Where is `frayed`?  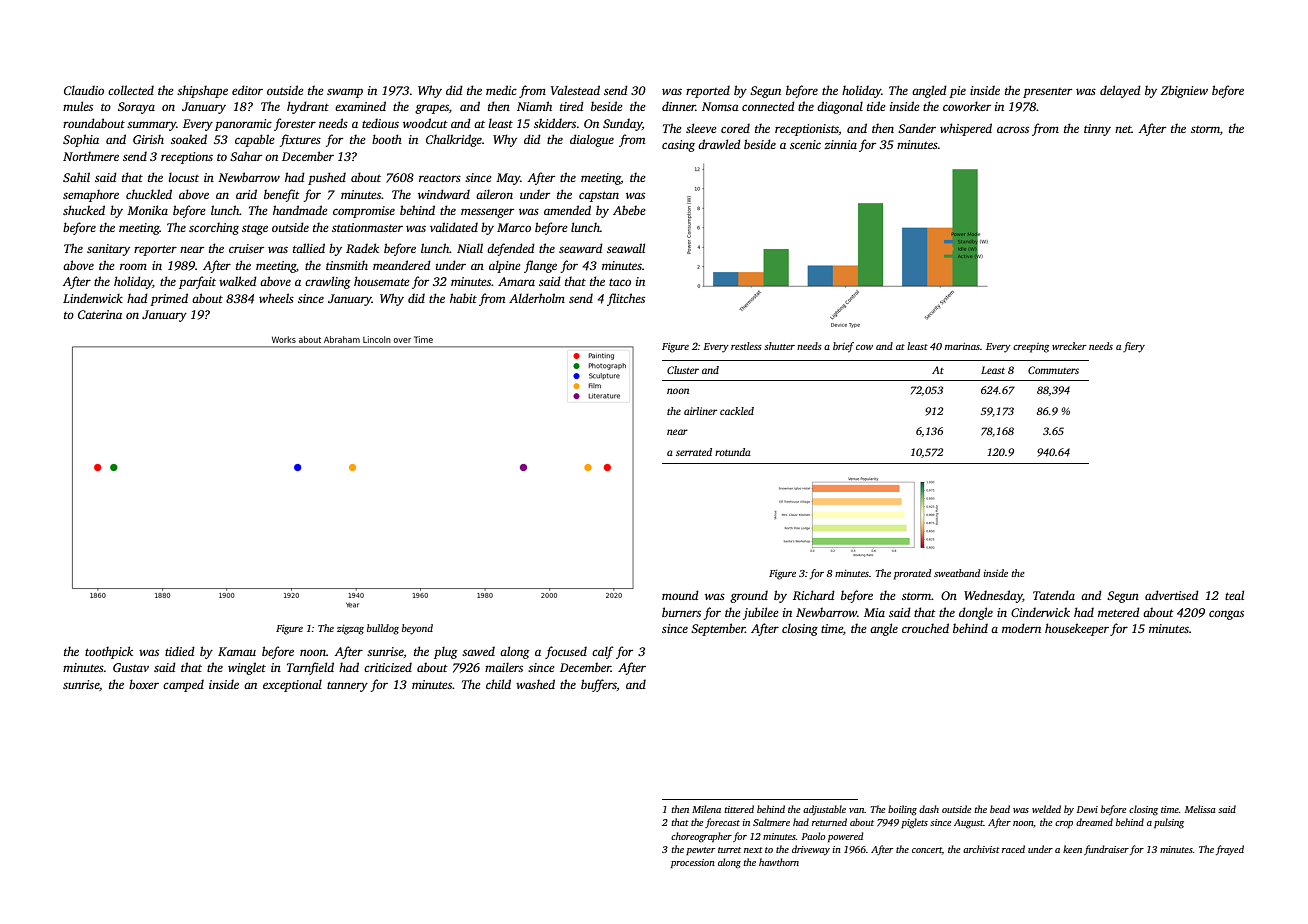 frayed is located at coordinates (1230, 850).
